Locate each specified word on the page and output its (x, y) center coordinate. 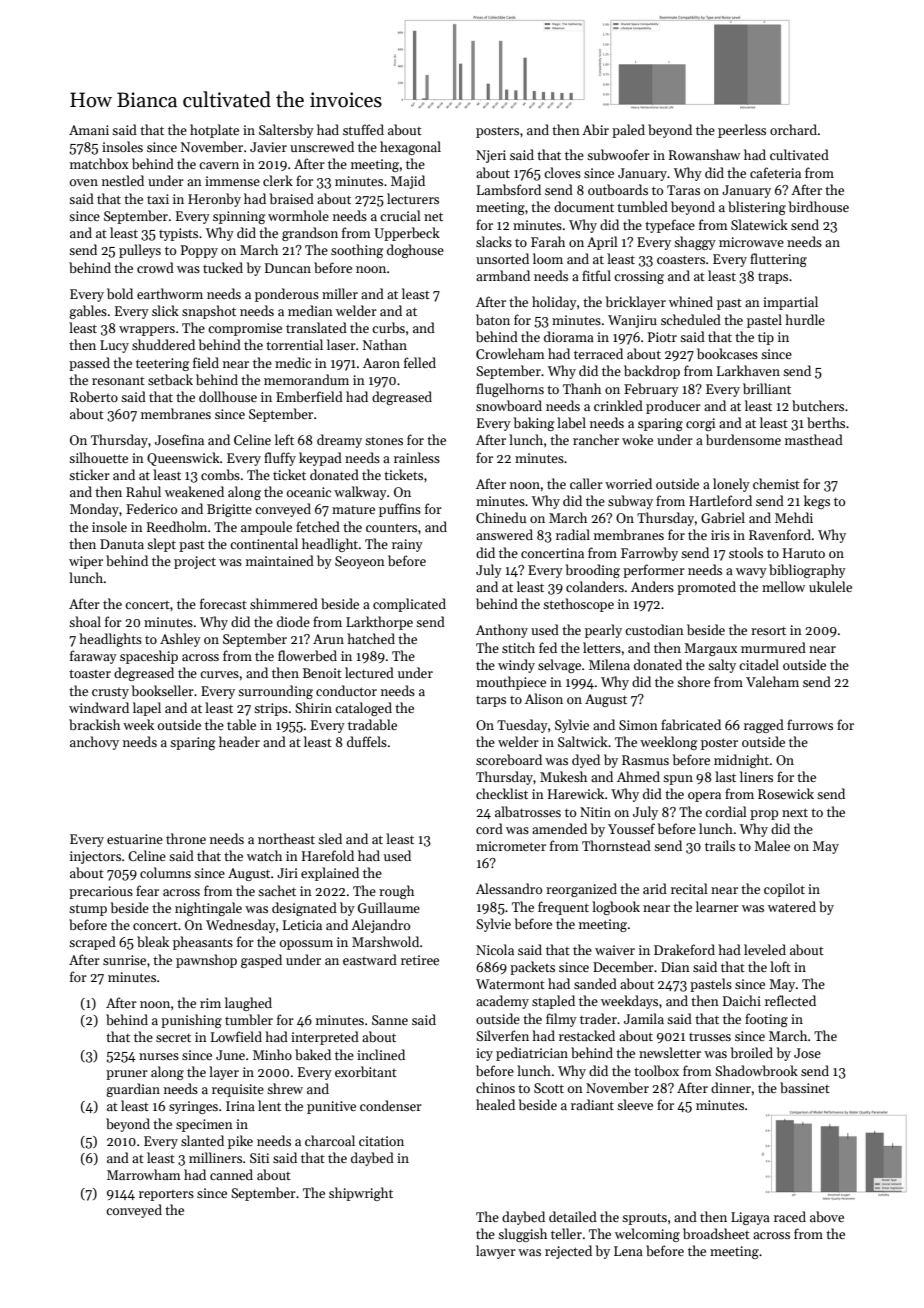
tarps (491, 701)
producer (673, 407)
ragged (764, 726)
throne (186, 838)
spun (678, 780)
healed (495, 1104)
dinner (731, 1087)
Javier (268, 147)
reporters (166, 1195)
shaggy (695, 243)
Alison (544, 698)
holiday (554, 303)
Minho (272, 1054)
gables (88, 312)
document (584, 206)
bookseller (163, 690)
